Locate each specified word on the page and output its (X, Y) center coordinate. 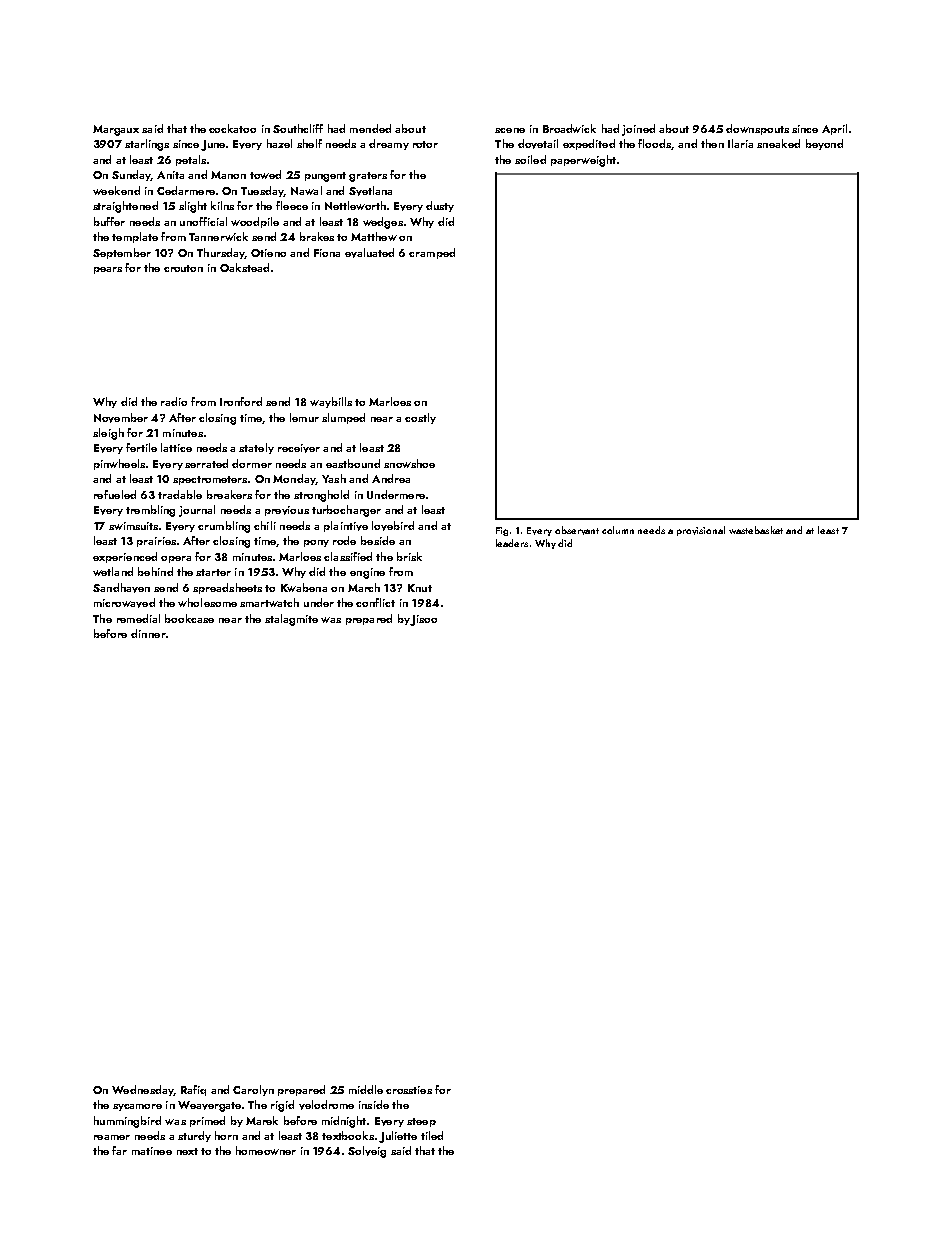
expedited (589, 144)
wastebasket (756, 530)
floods (654, 143)
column (618, 530)
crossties (409, 1090)
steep (421, 1122)
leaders (512, 543)
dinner (148, 633)
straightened (125, 207)
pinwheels (119, 464)
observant (577, 530)
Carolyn (253, 1090)
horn (226, 1135)
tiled (432, 1135)
